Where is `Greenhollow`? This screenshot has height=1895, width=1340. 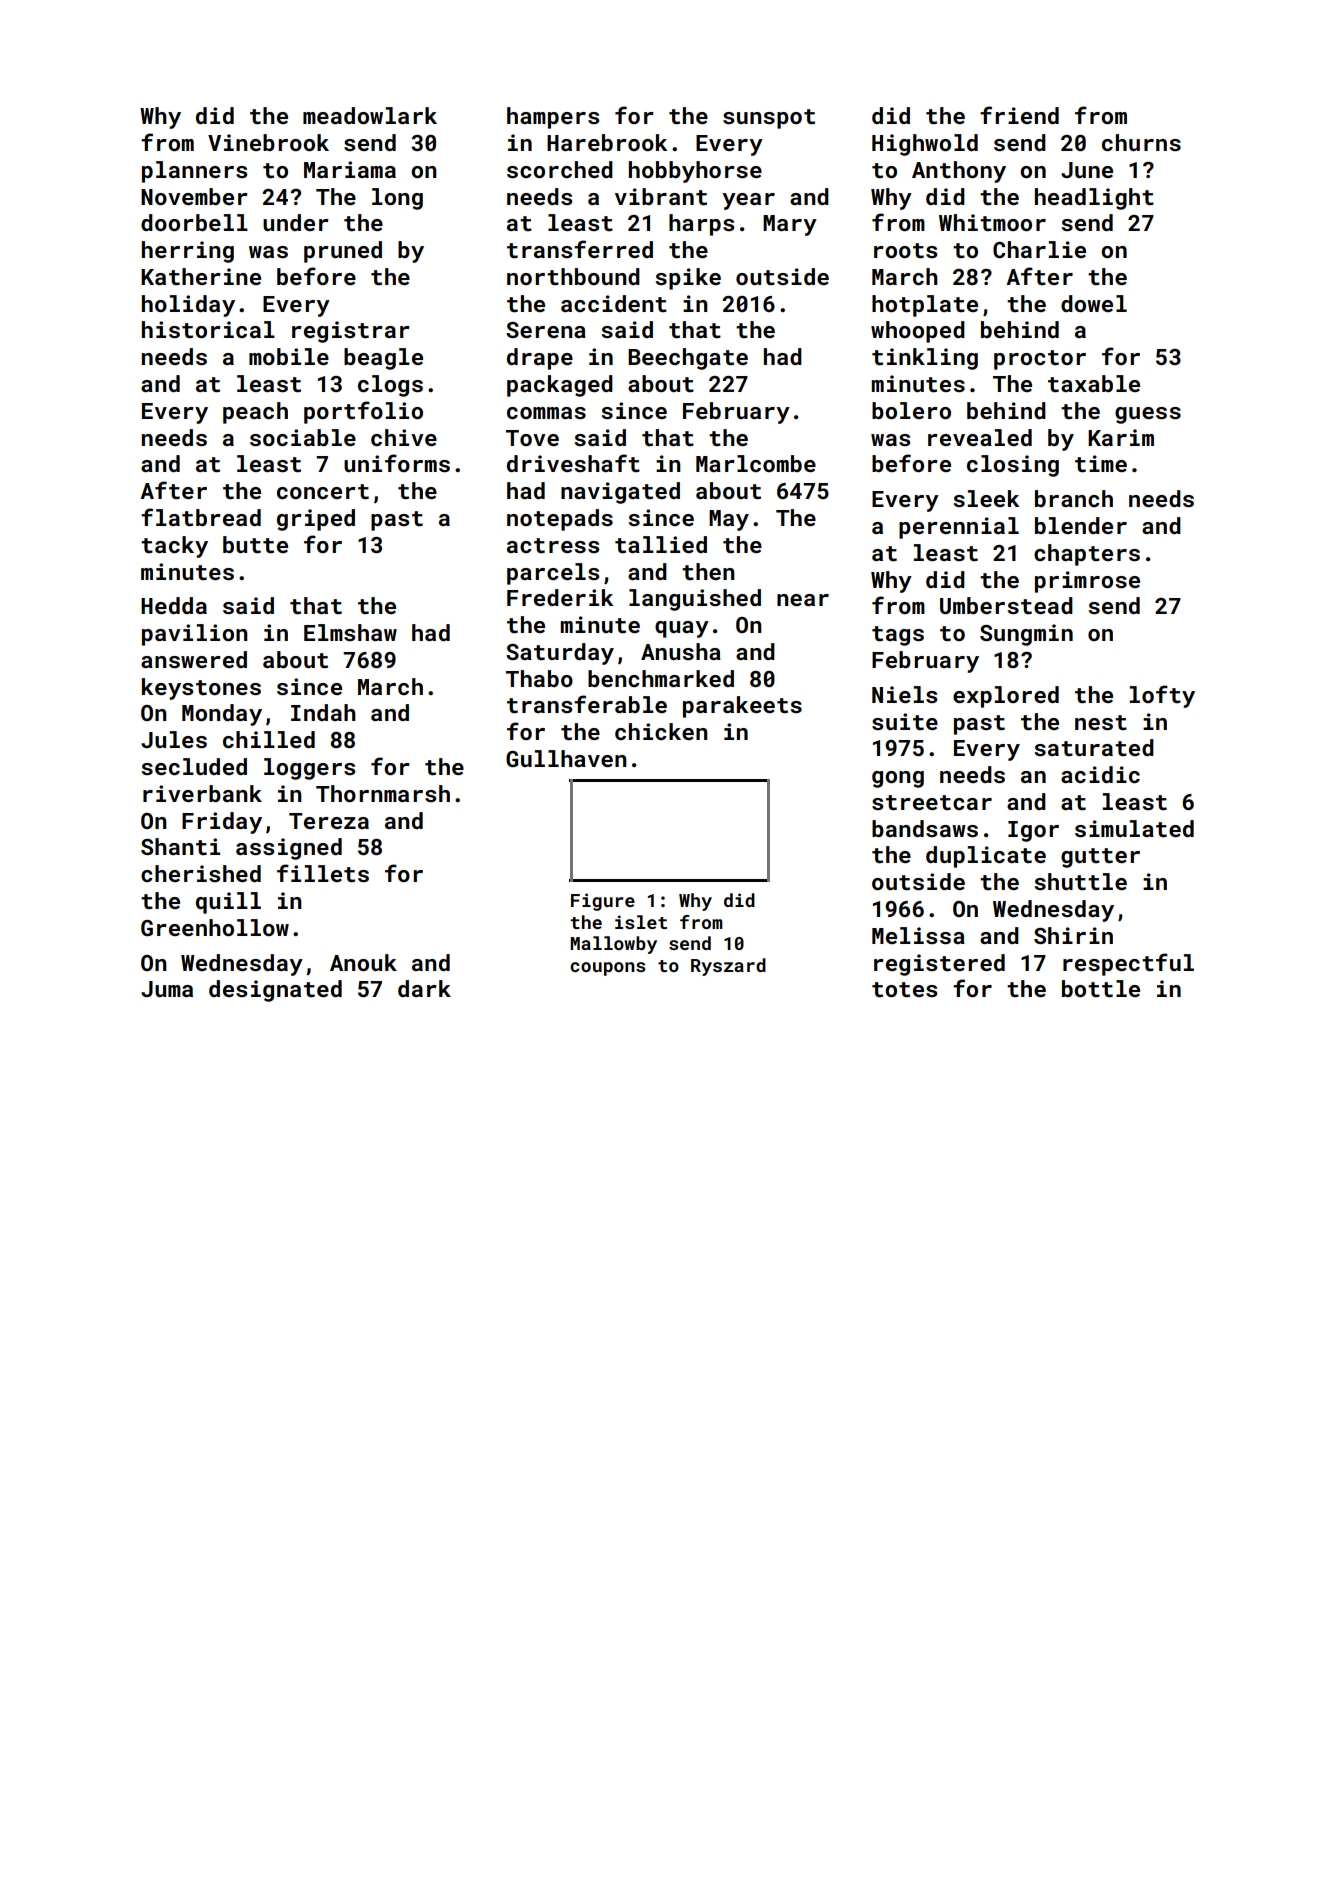 Greenhollow is located at coordinates (215, 927).
